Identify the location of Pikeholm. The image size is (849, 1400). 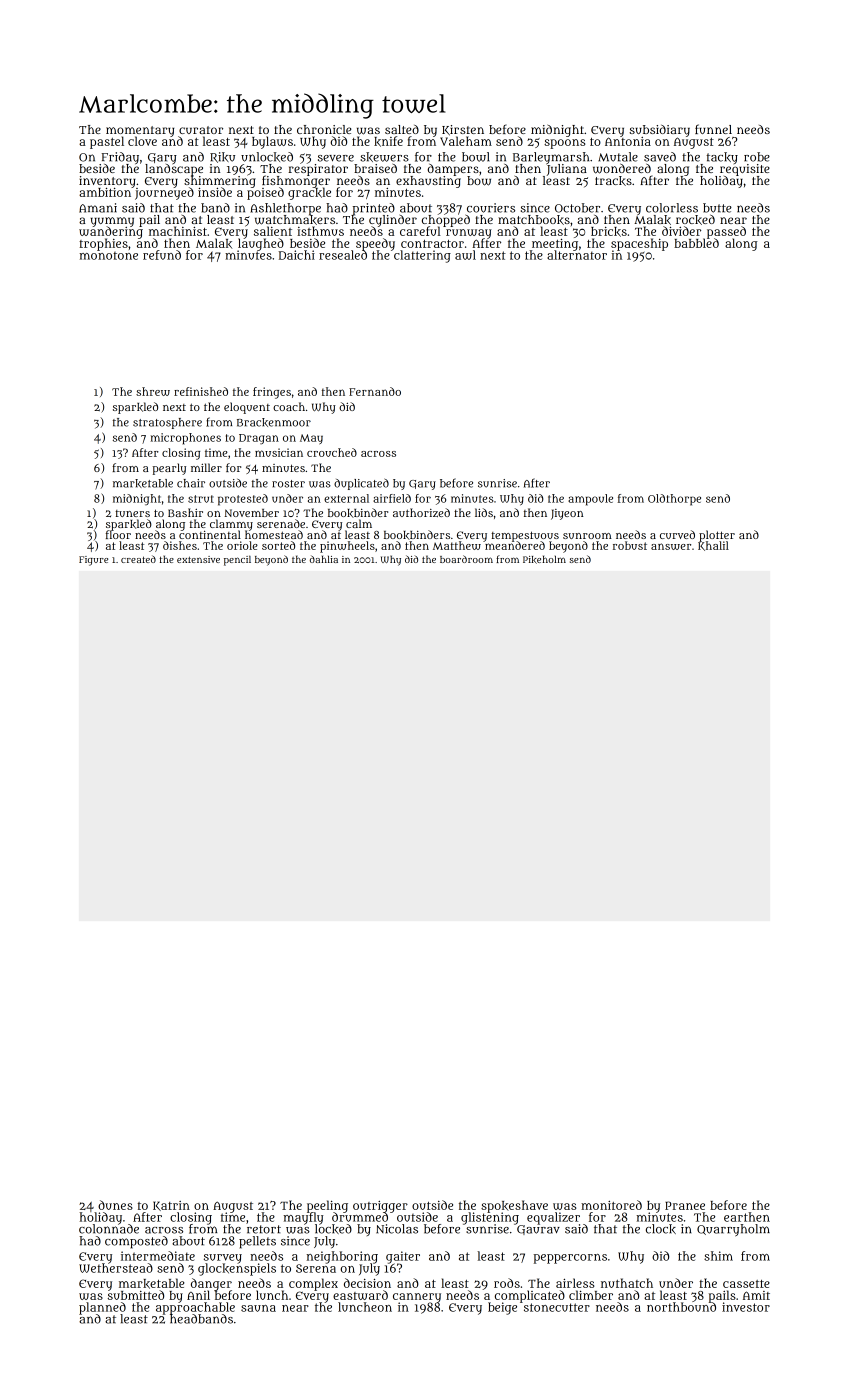
(544, 559).
